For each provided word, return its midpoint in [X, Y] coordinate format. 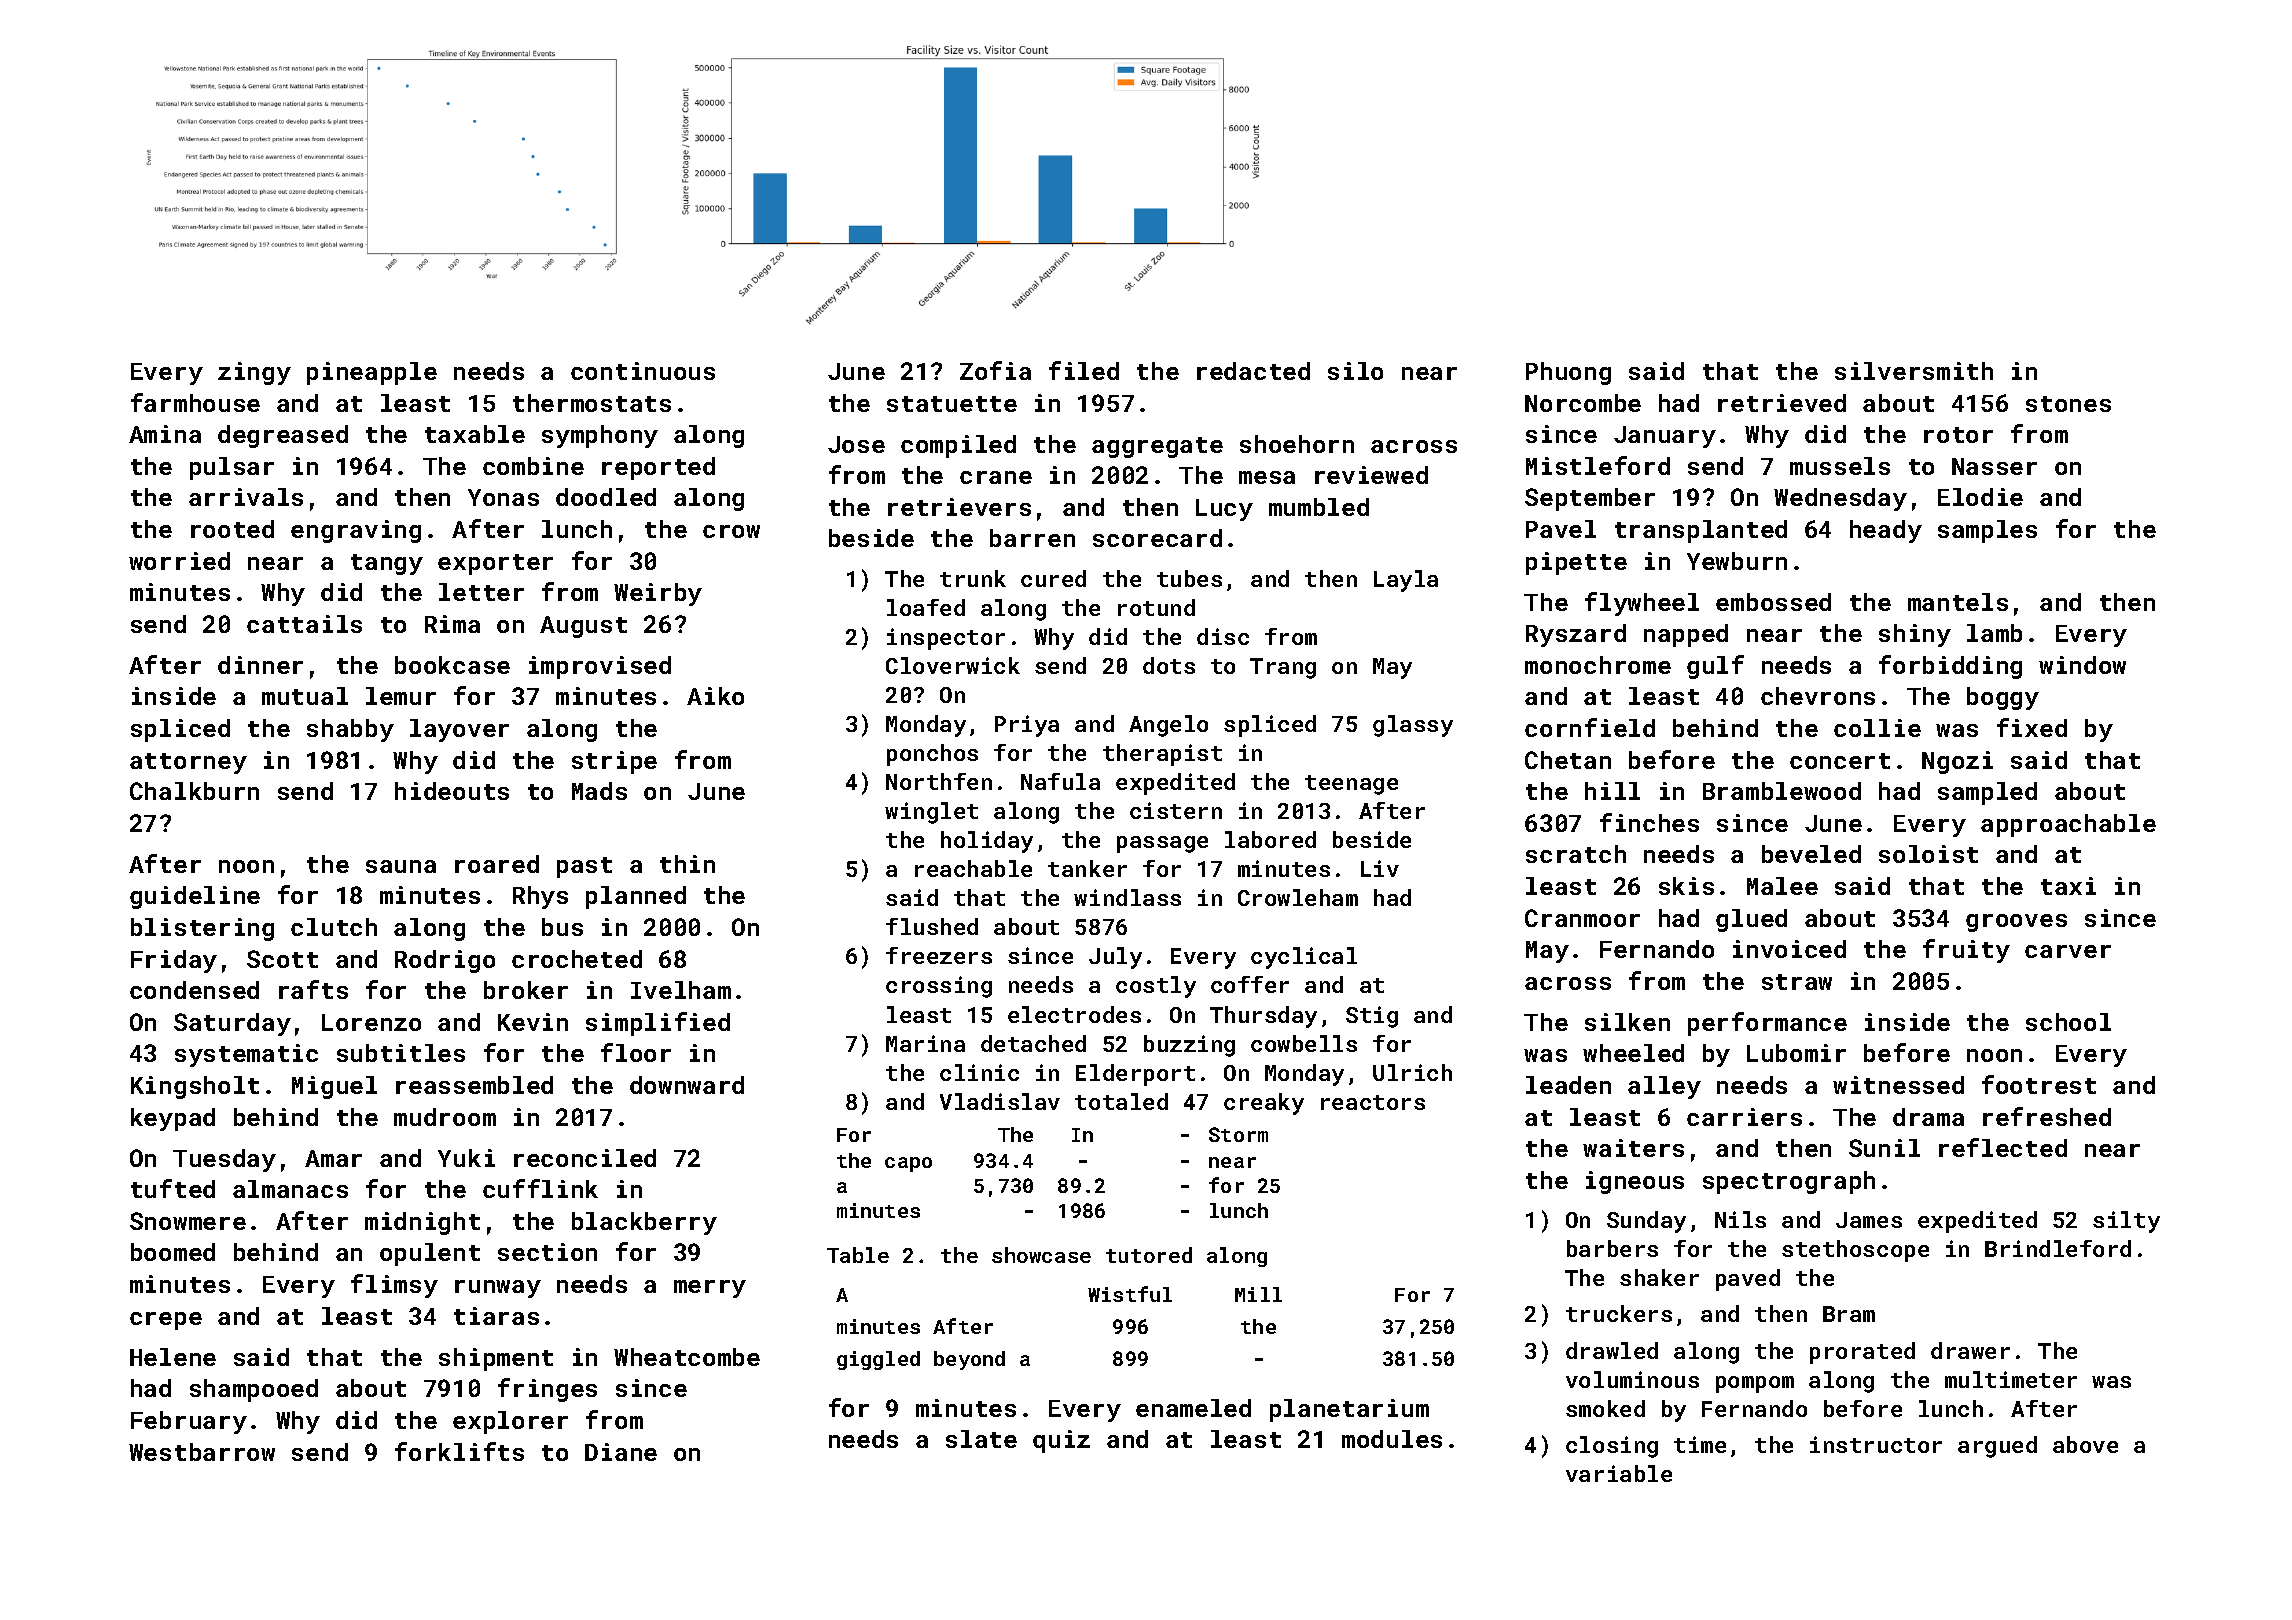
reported [658, 468]
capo [908, 1164]
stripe [614, 762]
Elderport [1135, 1075]
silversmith [1914, 371]
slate [981, 1439]
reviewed [1371, 475]
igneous [1635, 1182]
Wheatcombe [687, 1357]
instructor [1876, 1444]
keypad [173, 1119]
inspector [946, 639]
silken [1627, 1022]
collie [1877, 728]
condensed [194, 990]
